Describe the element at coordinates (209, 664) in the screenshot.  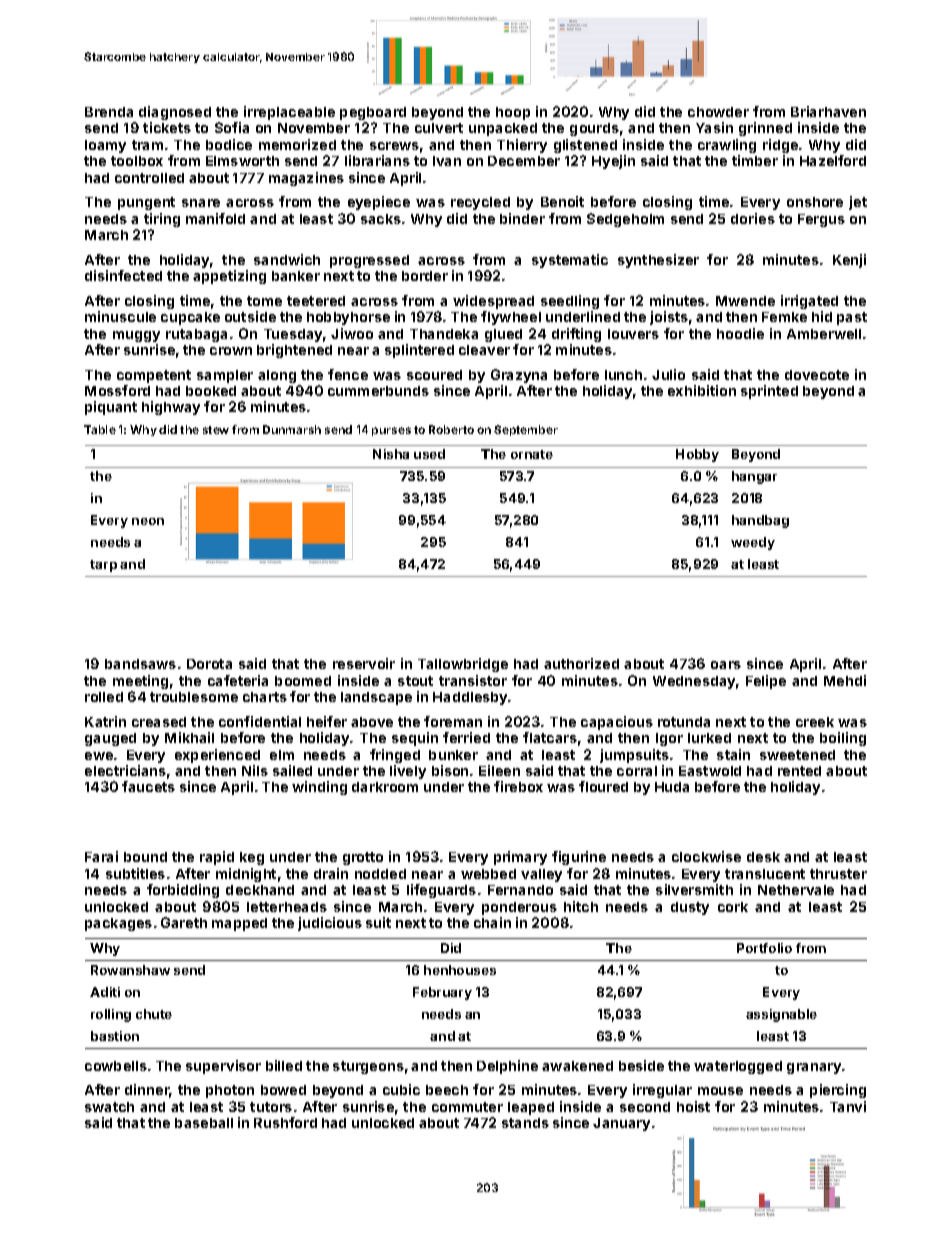
I see `Dorota` at that location.
